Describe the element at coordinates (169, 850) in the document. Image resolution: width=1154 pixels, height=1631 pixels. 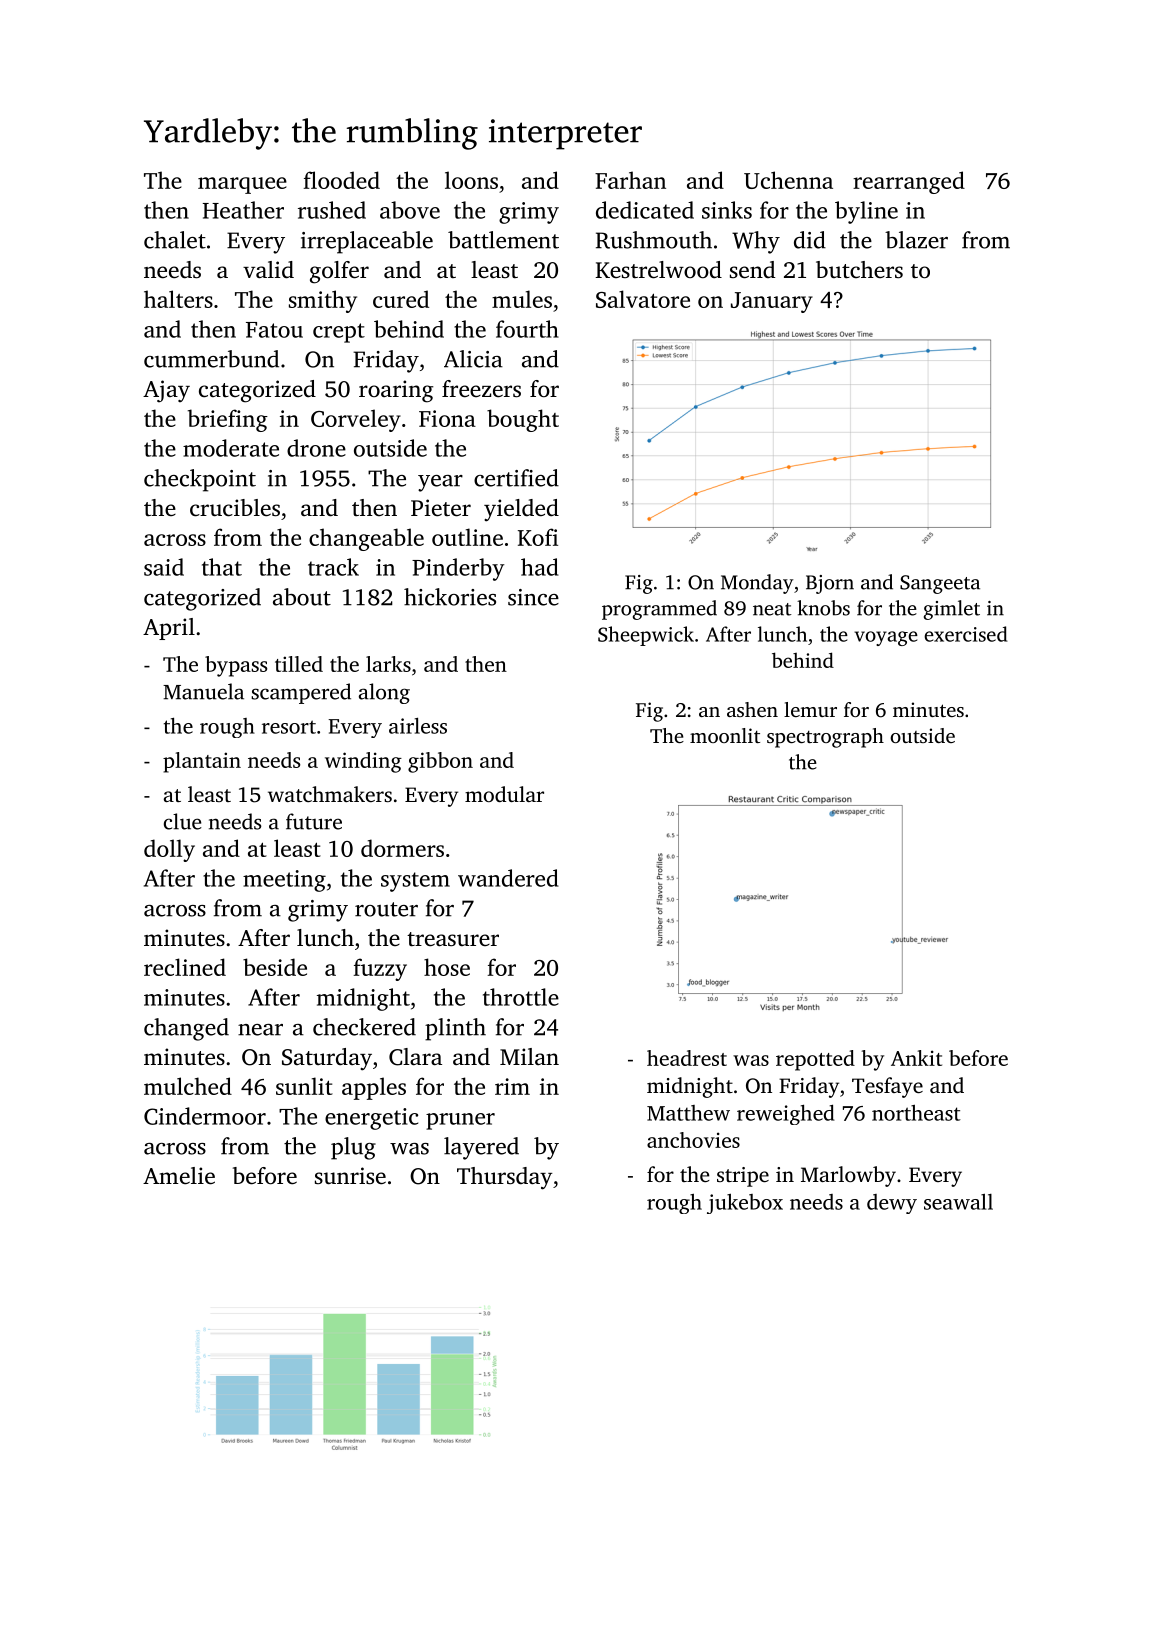
I see `dolly` at that location.
